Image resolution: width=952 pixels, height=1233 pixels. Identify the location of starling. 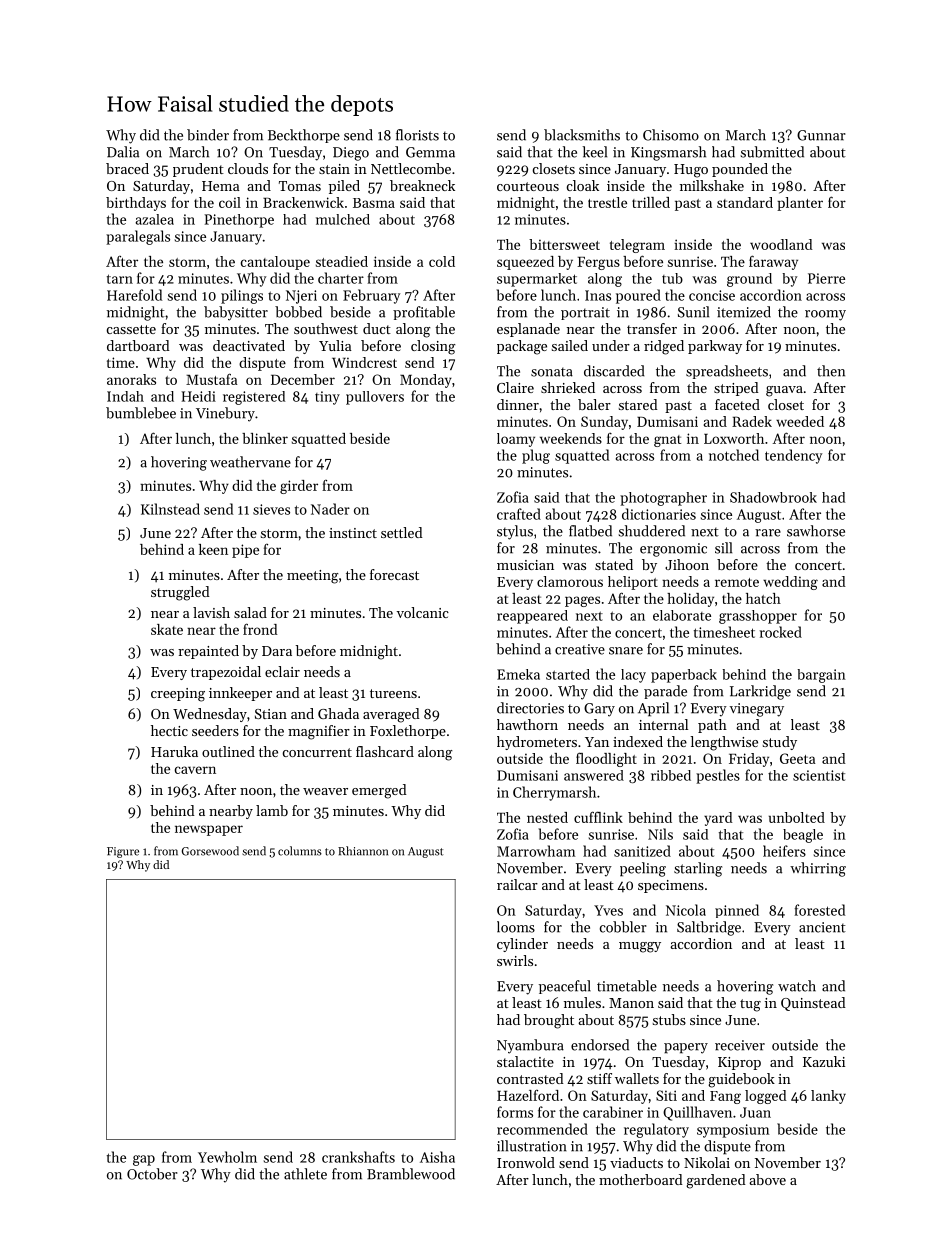
(698, 869).
